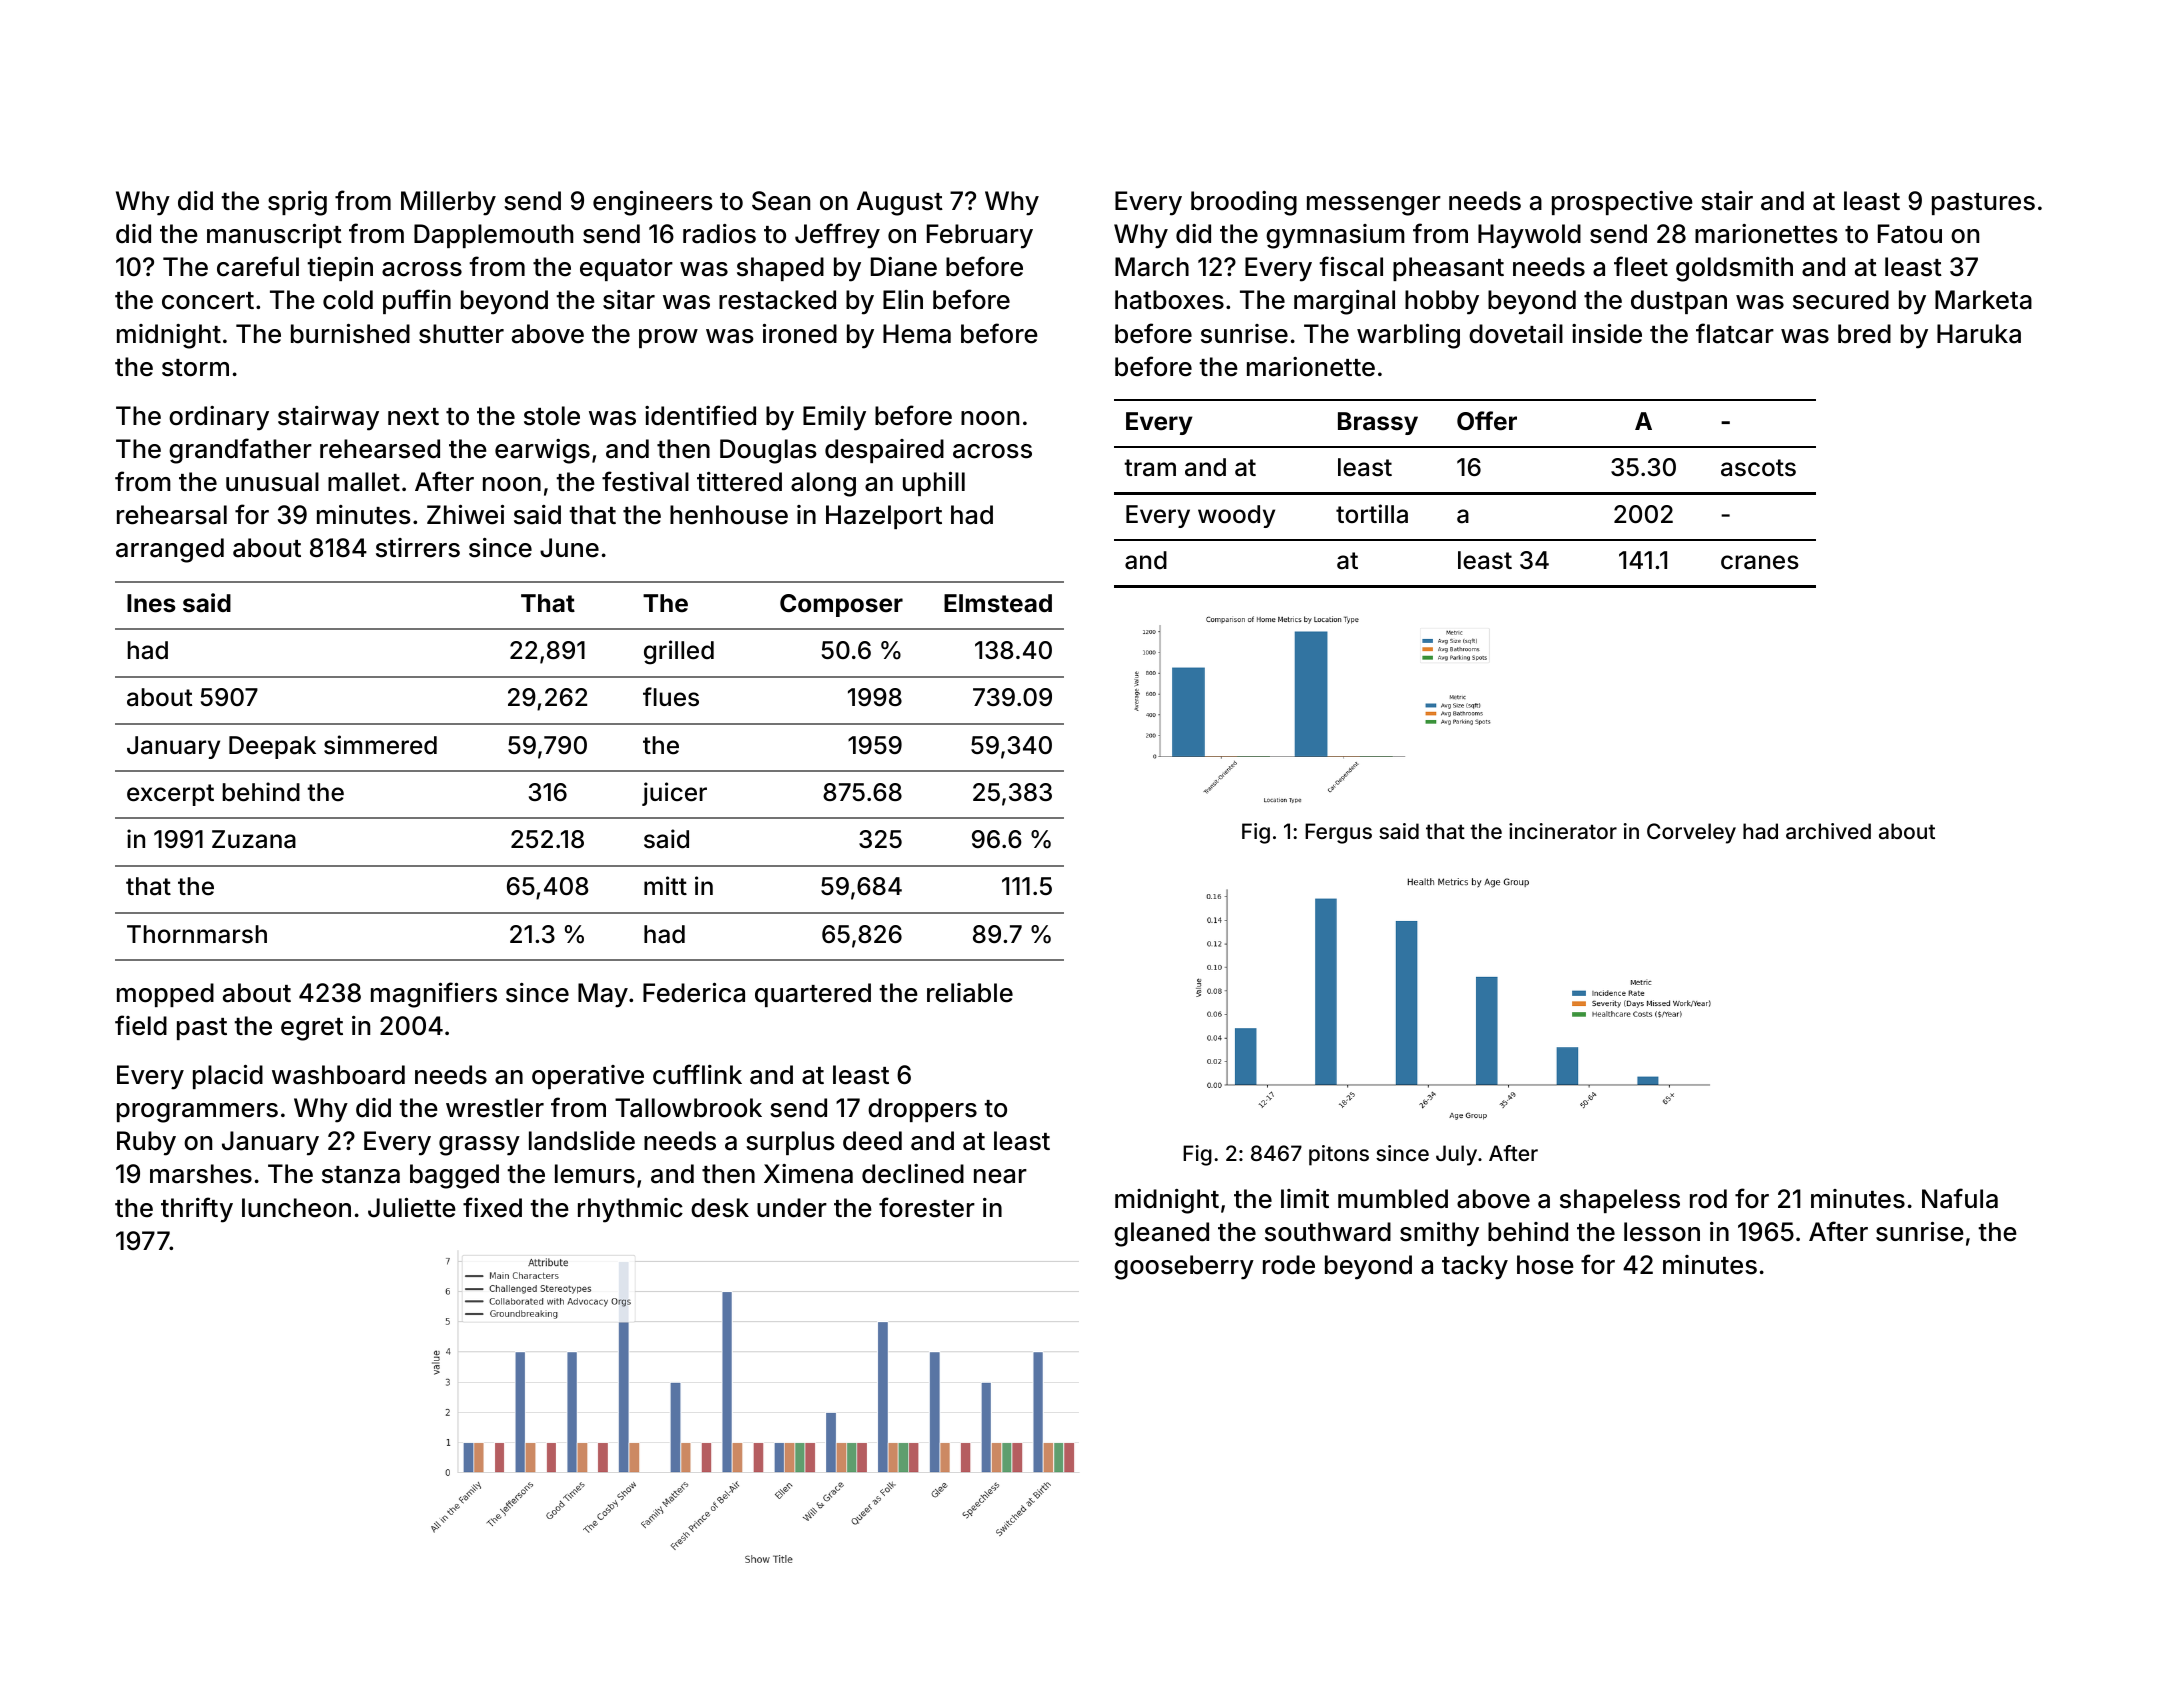 The image size is (2178, 1683). What do you see at coordinates (1760, 562) in the screenshot?
I see `cranes` at bounding box center [1760, 562].
